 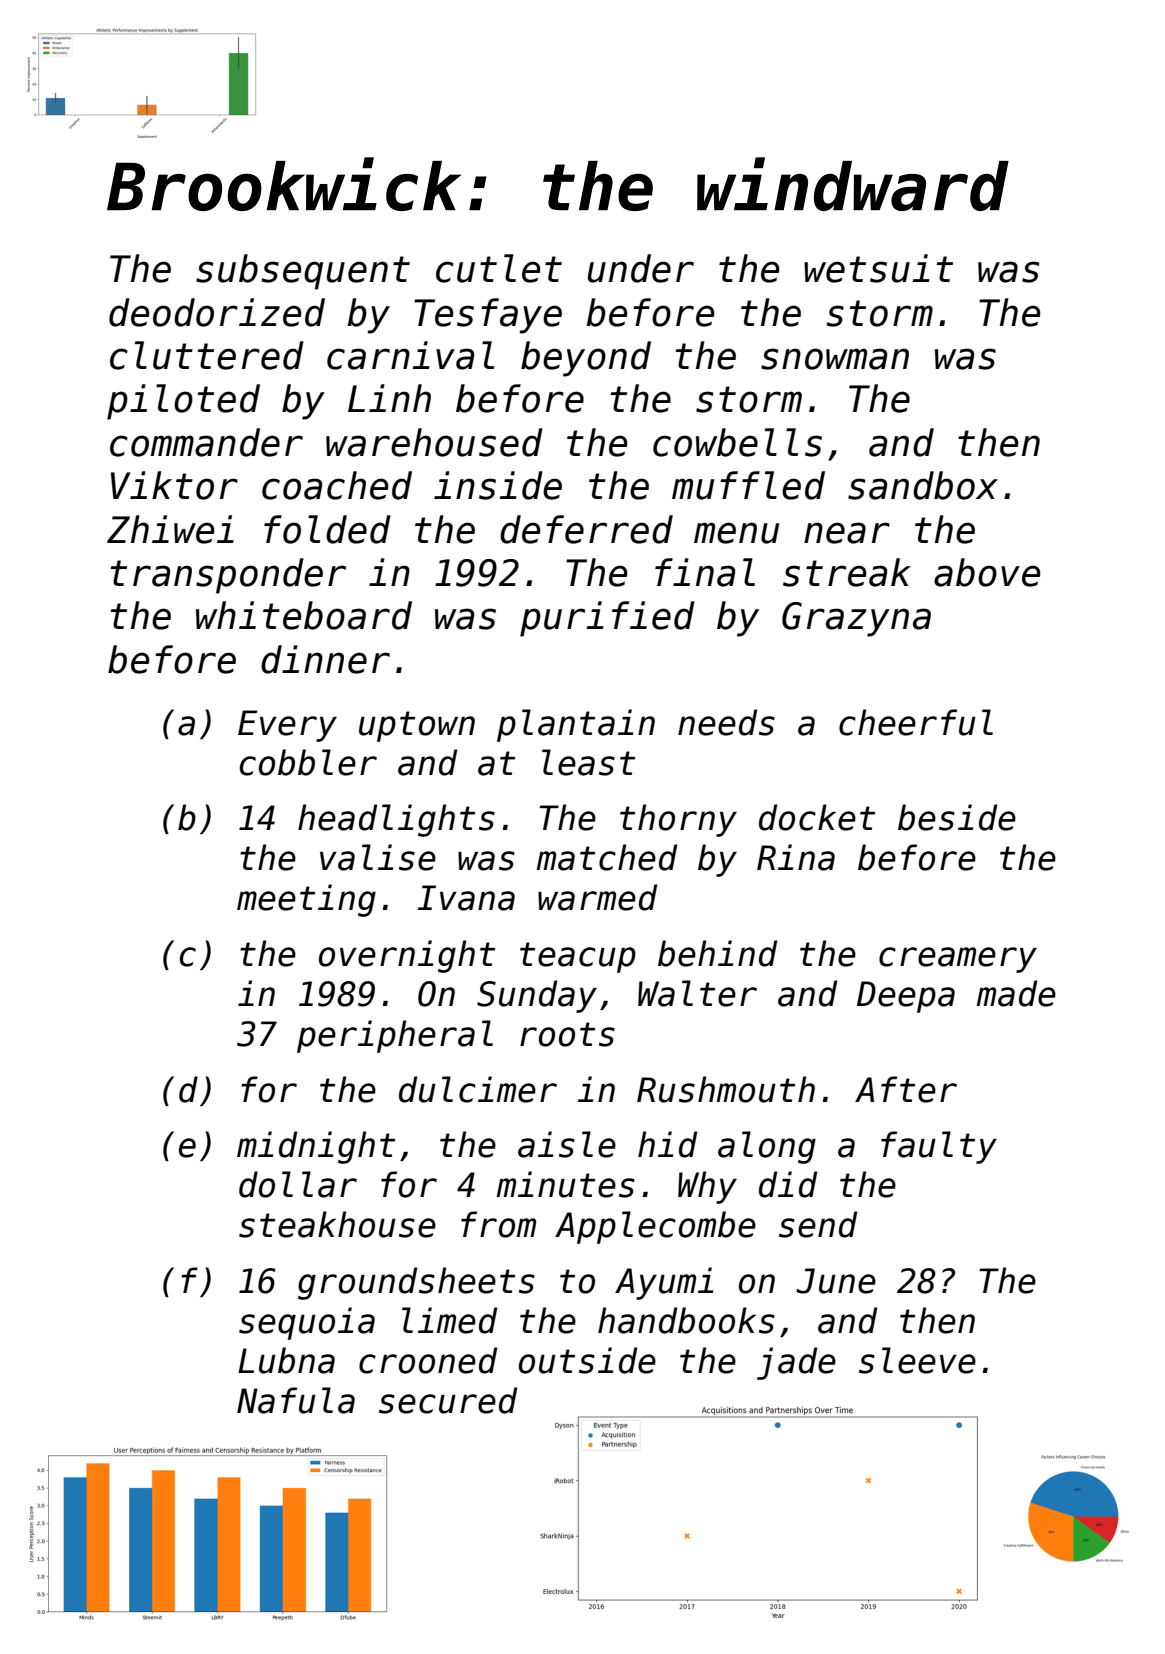 I want to click on roots, so click(x=567, y=1034).
